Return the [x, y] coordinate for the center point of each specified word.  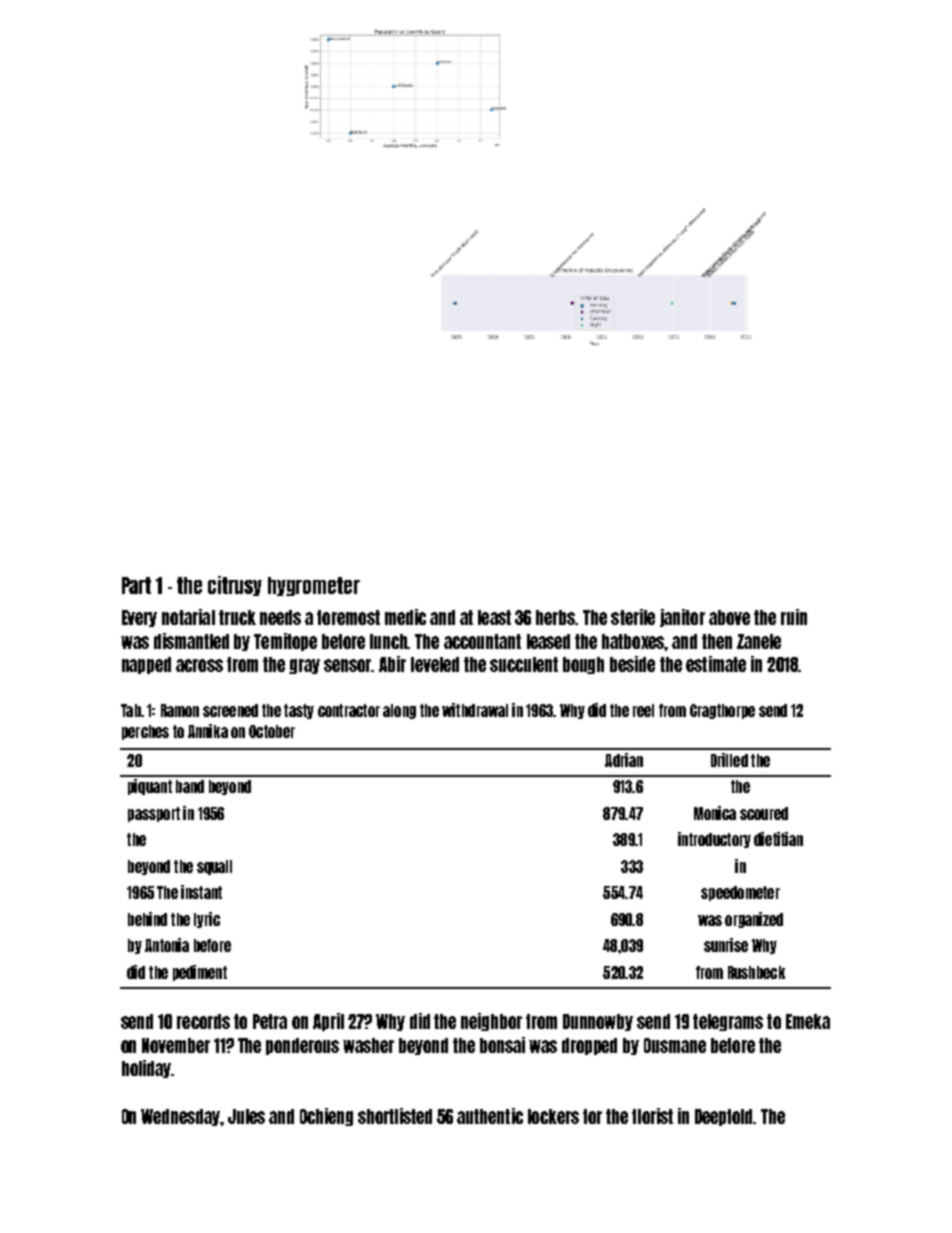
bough [583, 665]
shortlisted [395, 1116]
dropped [589, 1046]
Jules [246, 1116]
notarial [188, 617]
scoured [764, 813]
